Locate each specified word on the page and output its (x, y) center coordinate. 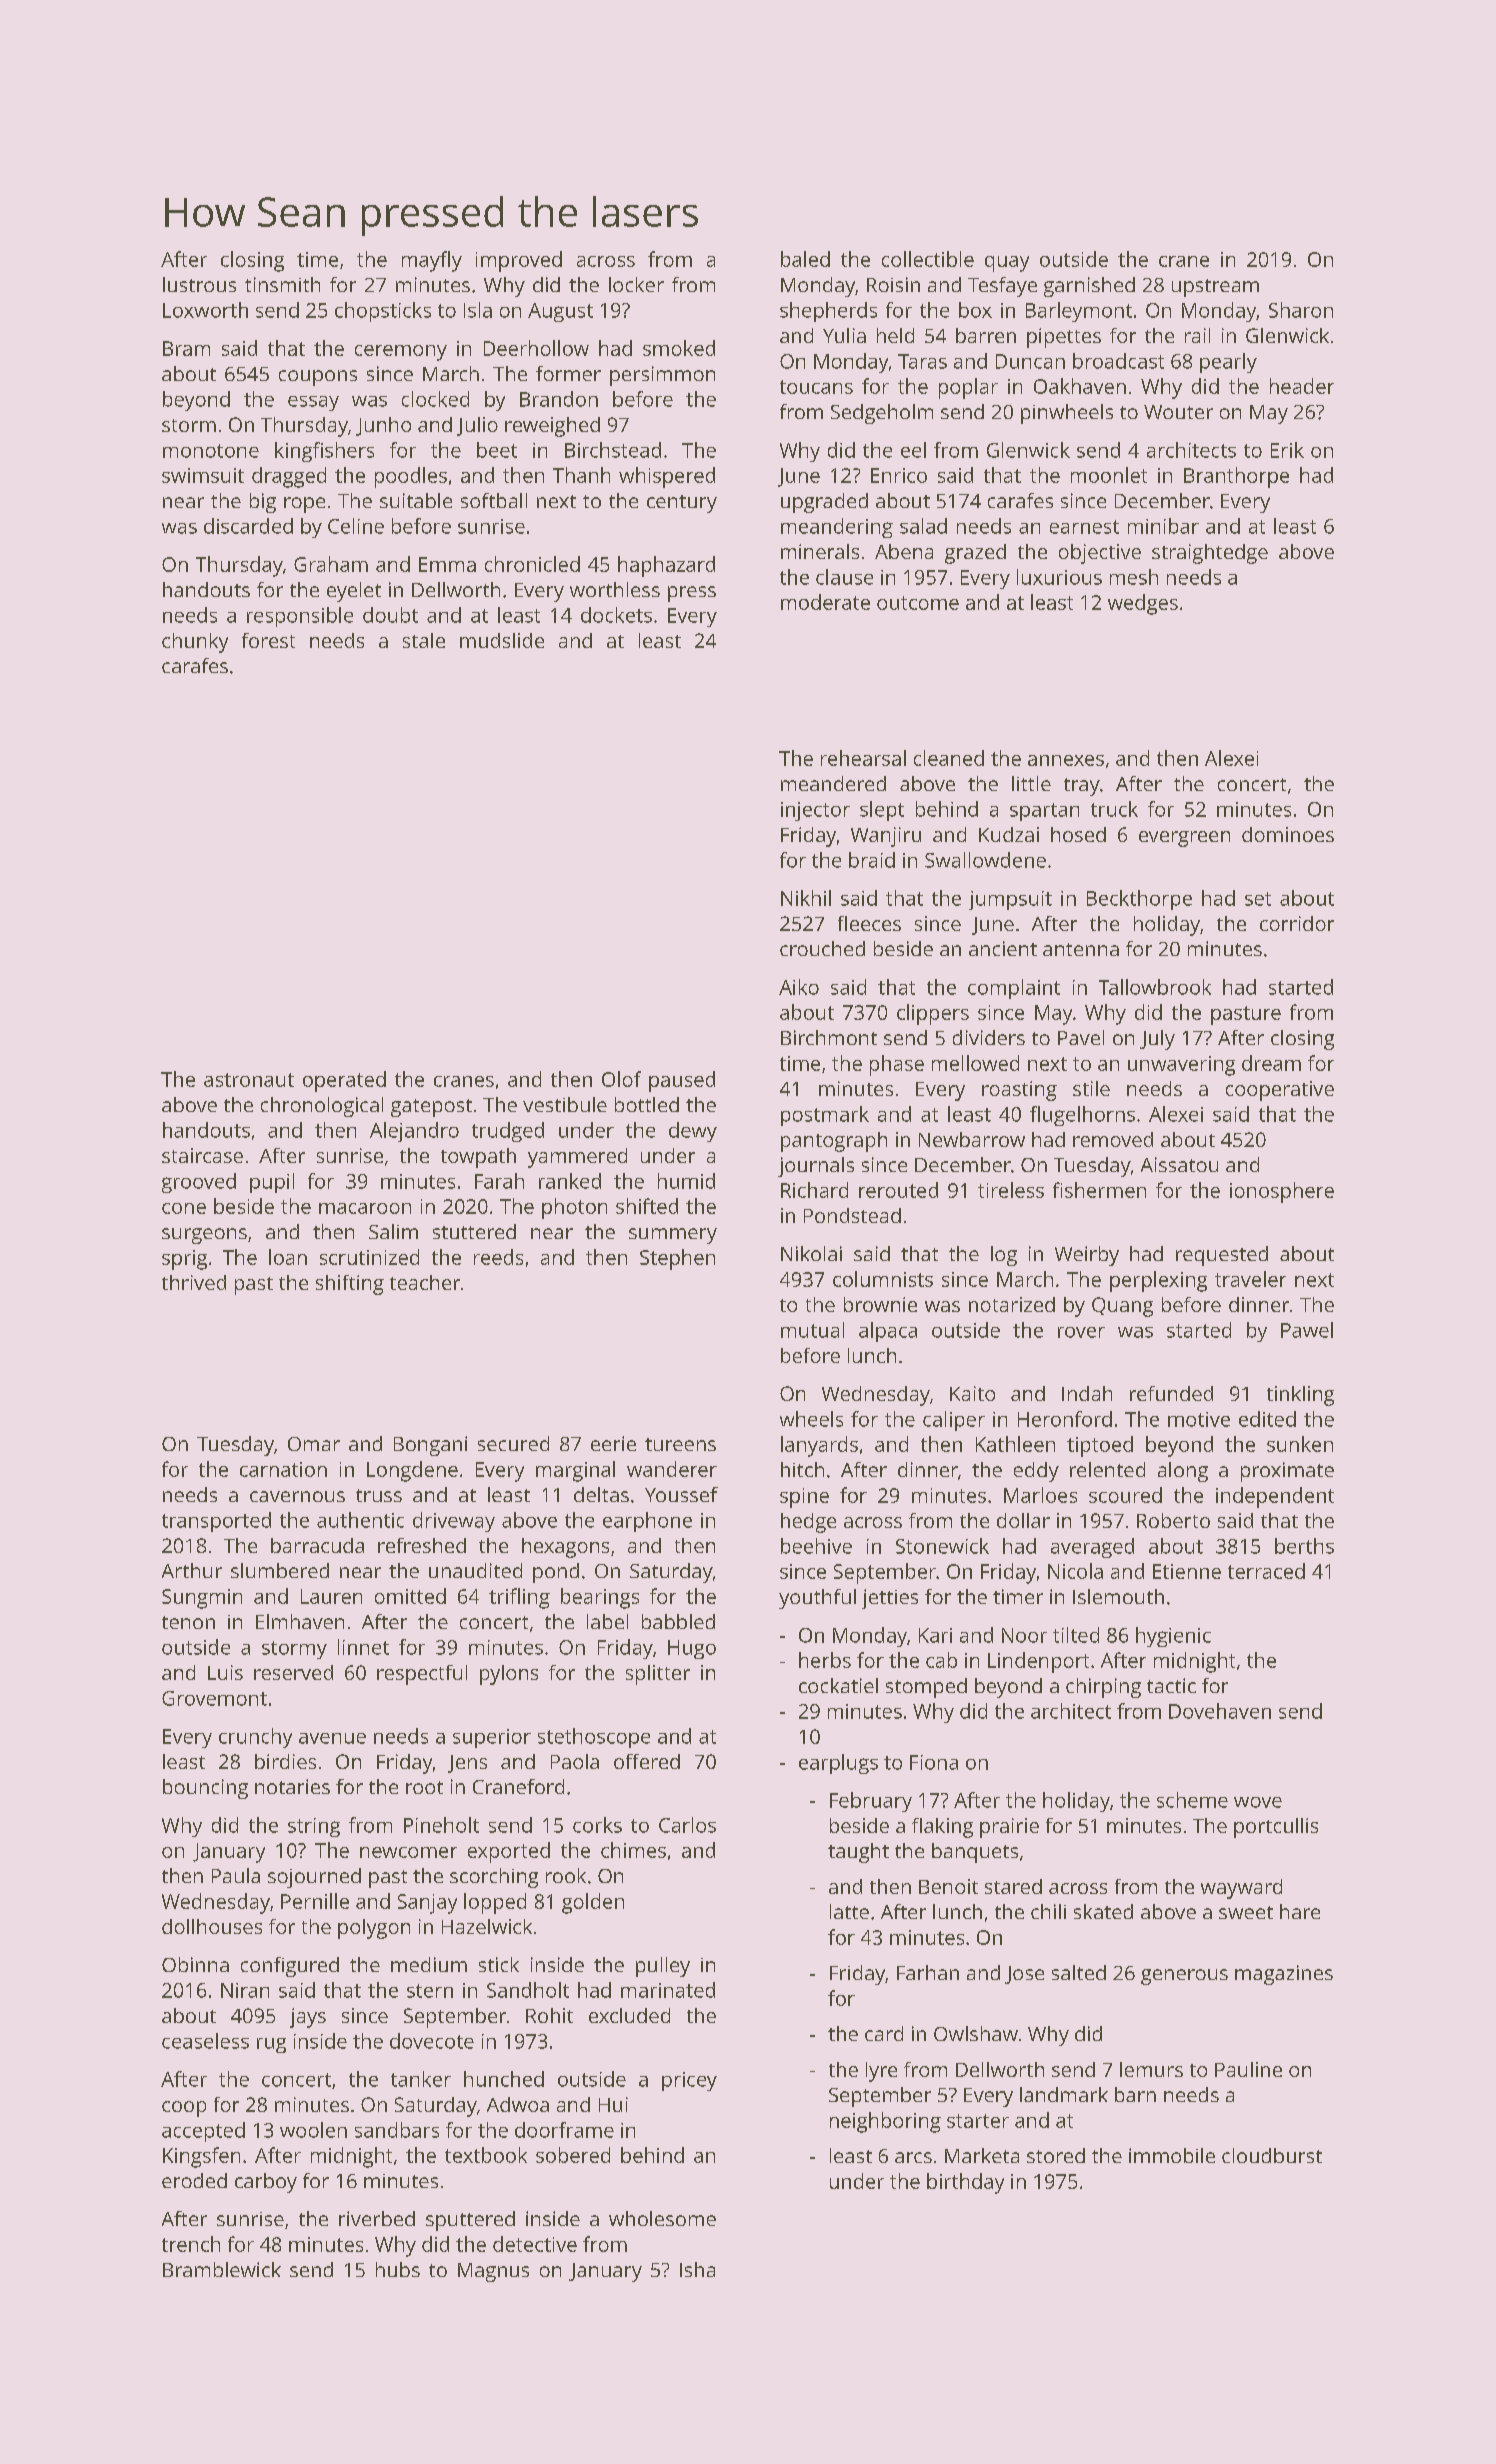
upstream (1215, 288)
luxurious (1059, 577)
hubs (398, 2269)
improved (519, 261)
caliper (954, 1421)
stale (424, 640)
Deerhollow (536, 348)
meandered (833, 783)
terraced (1266, 1571)
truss (379, 1495)
